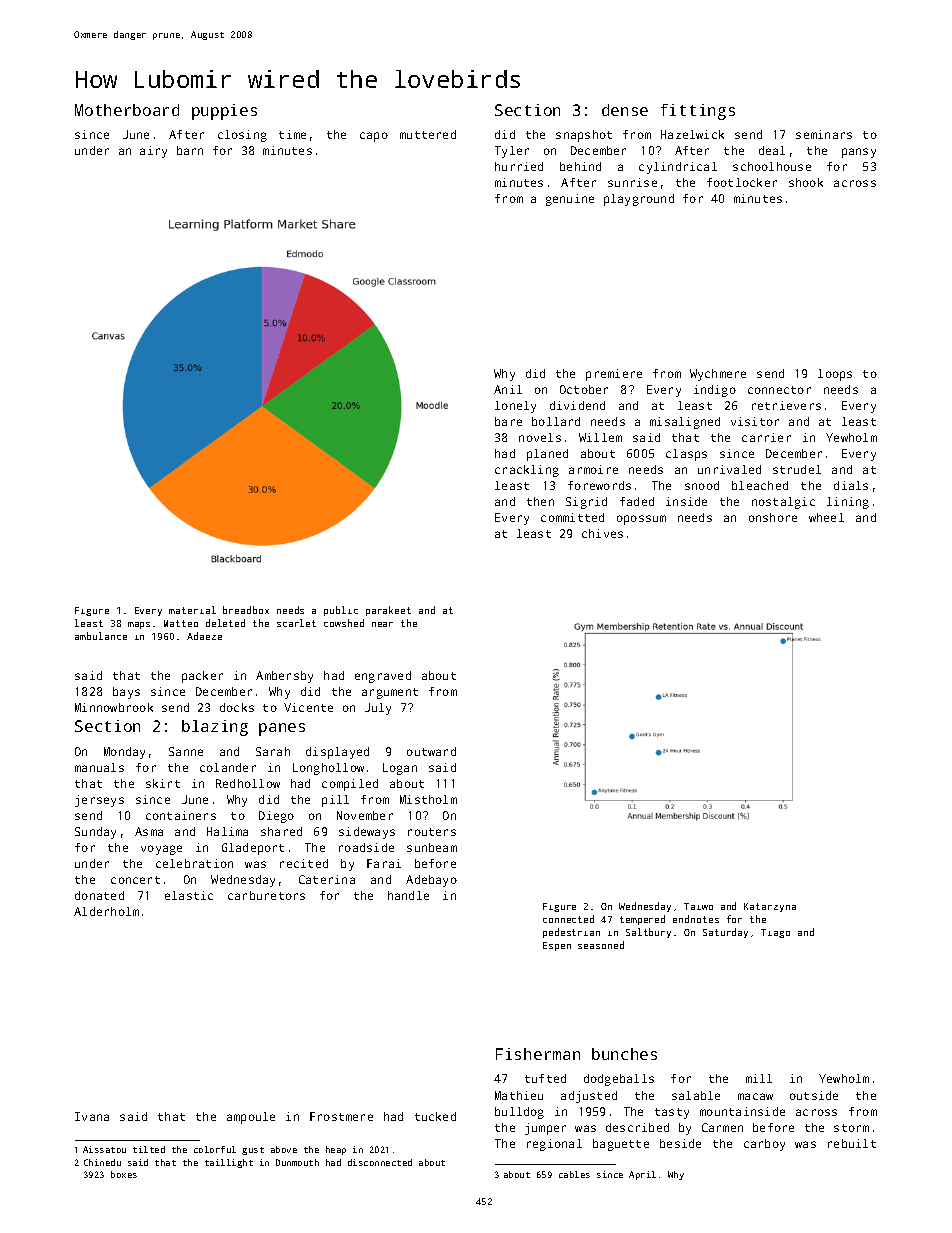  What do you see at coordinates (224, 112) in the page?
I see `puppies` at bounding box center [224, 112].
